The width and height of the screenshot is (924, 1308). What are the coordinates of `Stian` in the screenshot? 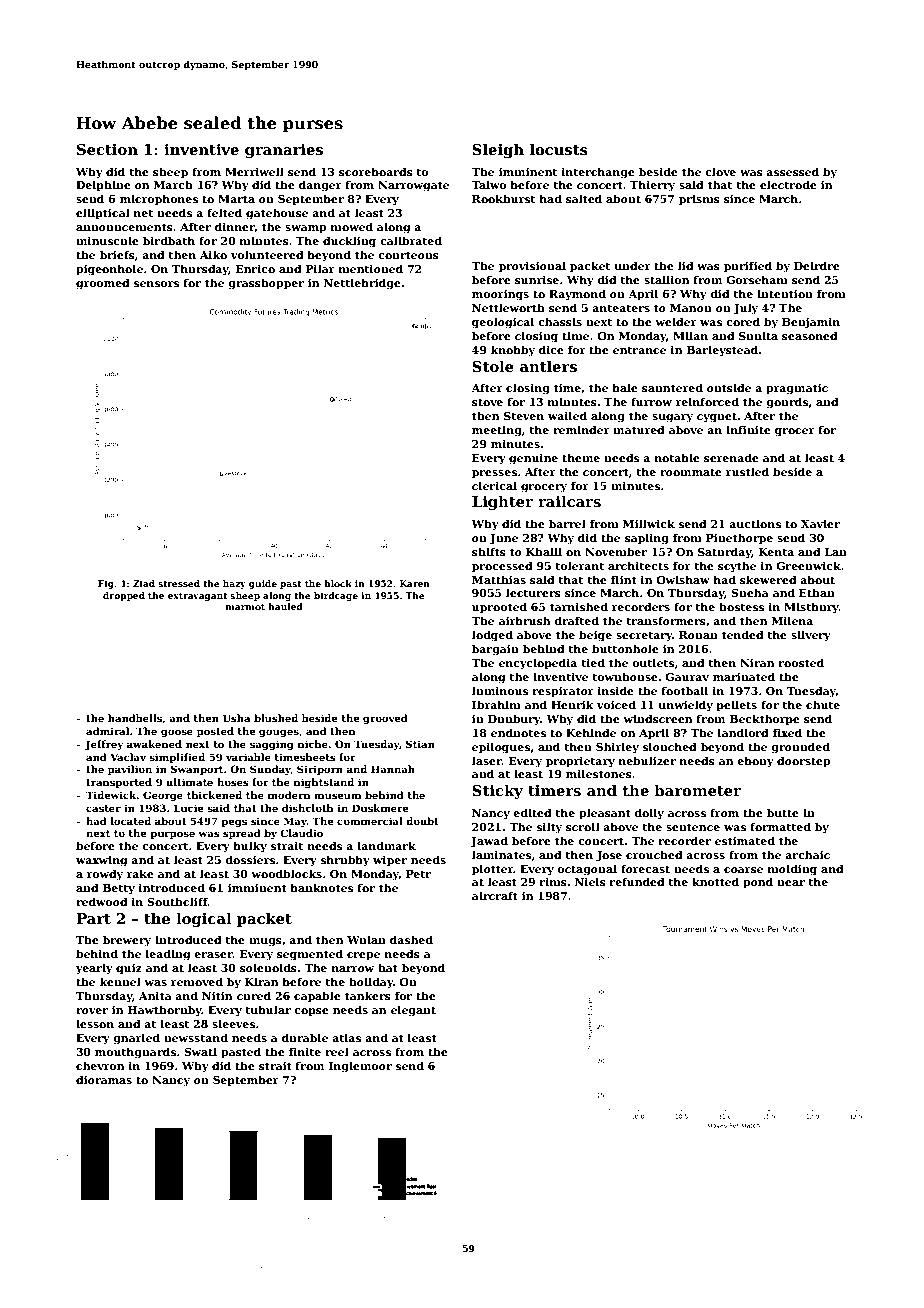 It's located at (420, 744).
